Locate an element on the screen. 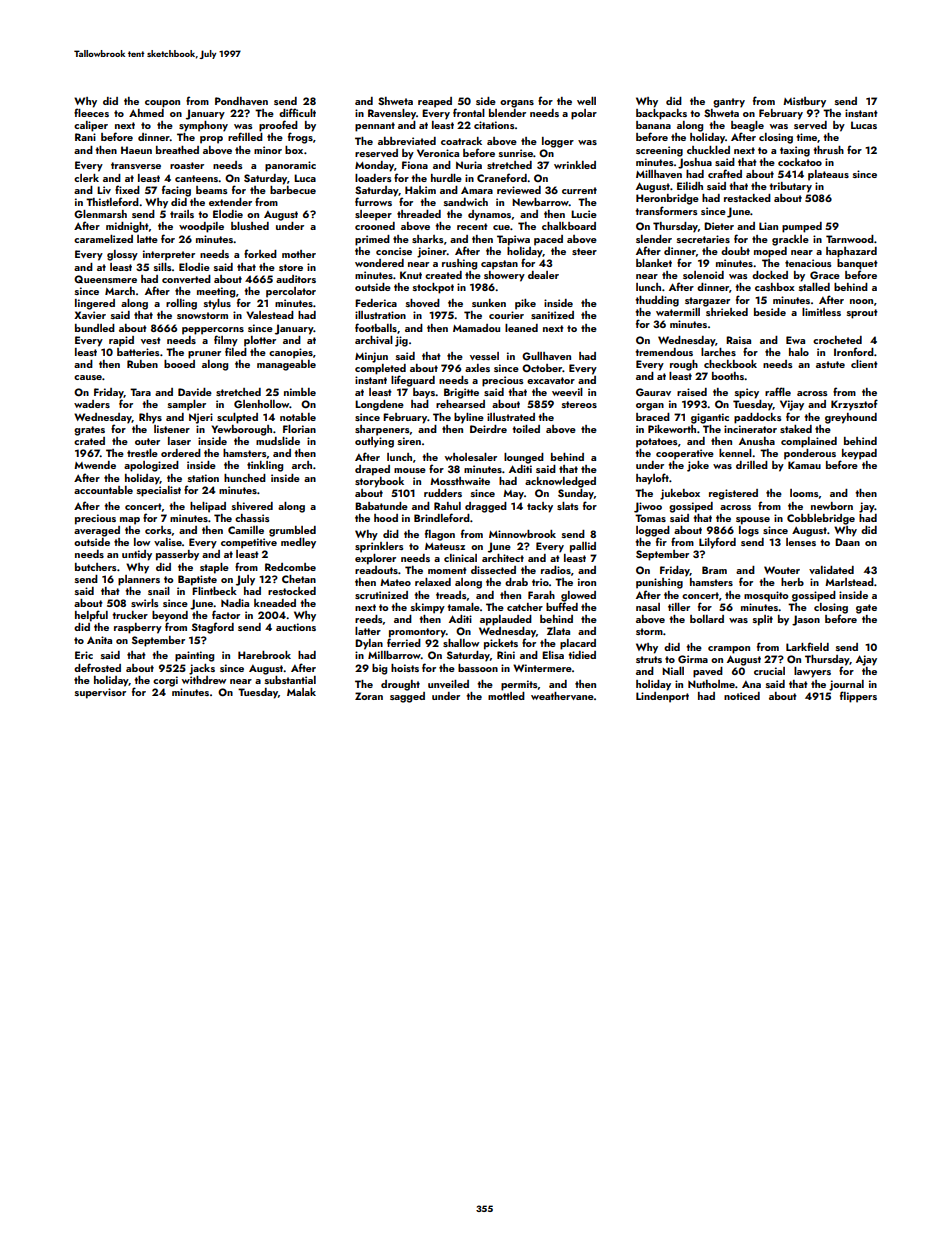 The image size is (952, 1233). forked is located at coordinates (260, 253).
